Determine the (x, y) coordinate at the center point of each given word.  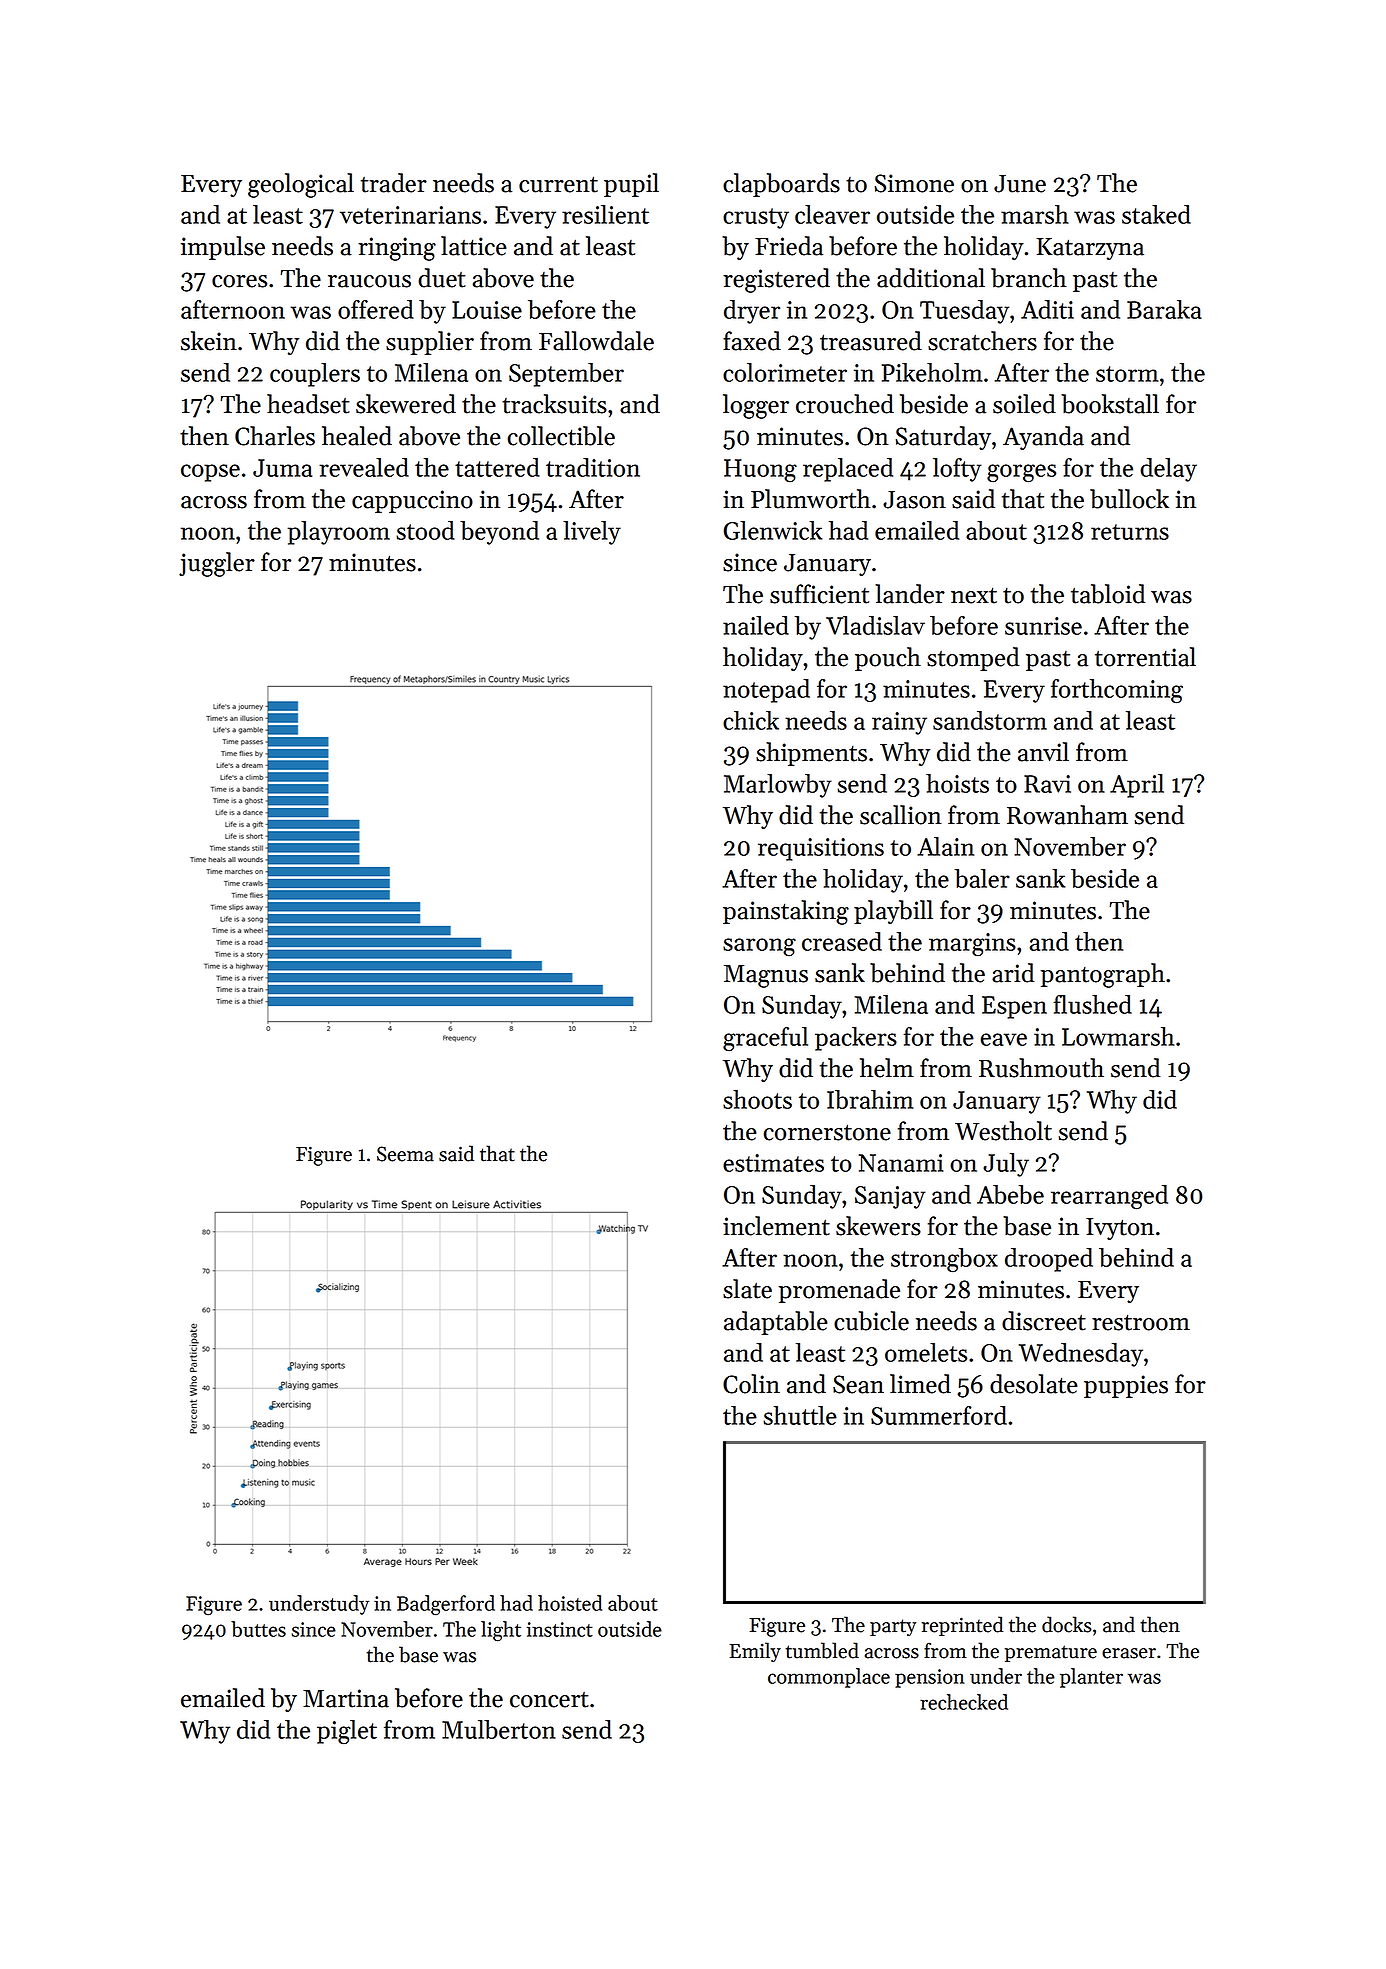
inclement (776, 1226)
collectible (561, 436)
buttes (258, 1629)
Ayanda (1043, 438)
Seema (405, 1154)
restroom (1141, 1322)
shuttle (800, 1415)
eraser (1129, 1653)
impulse (223, 248)
